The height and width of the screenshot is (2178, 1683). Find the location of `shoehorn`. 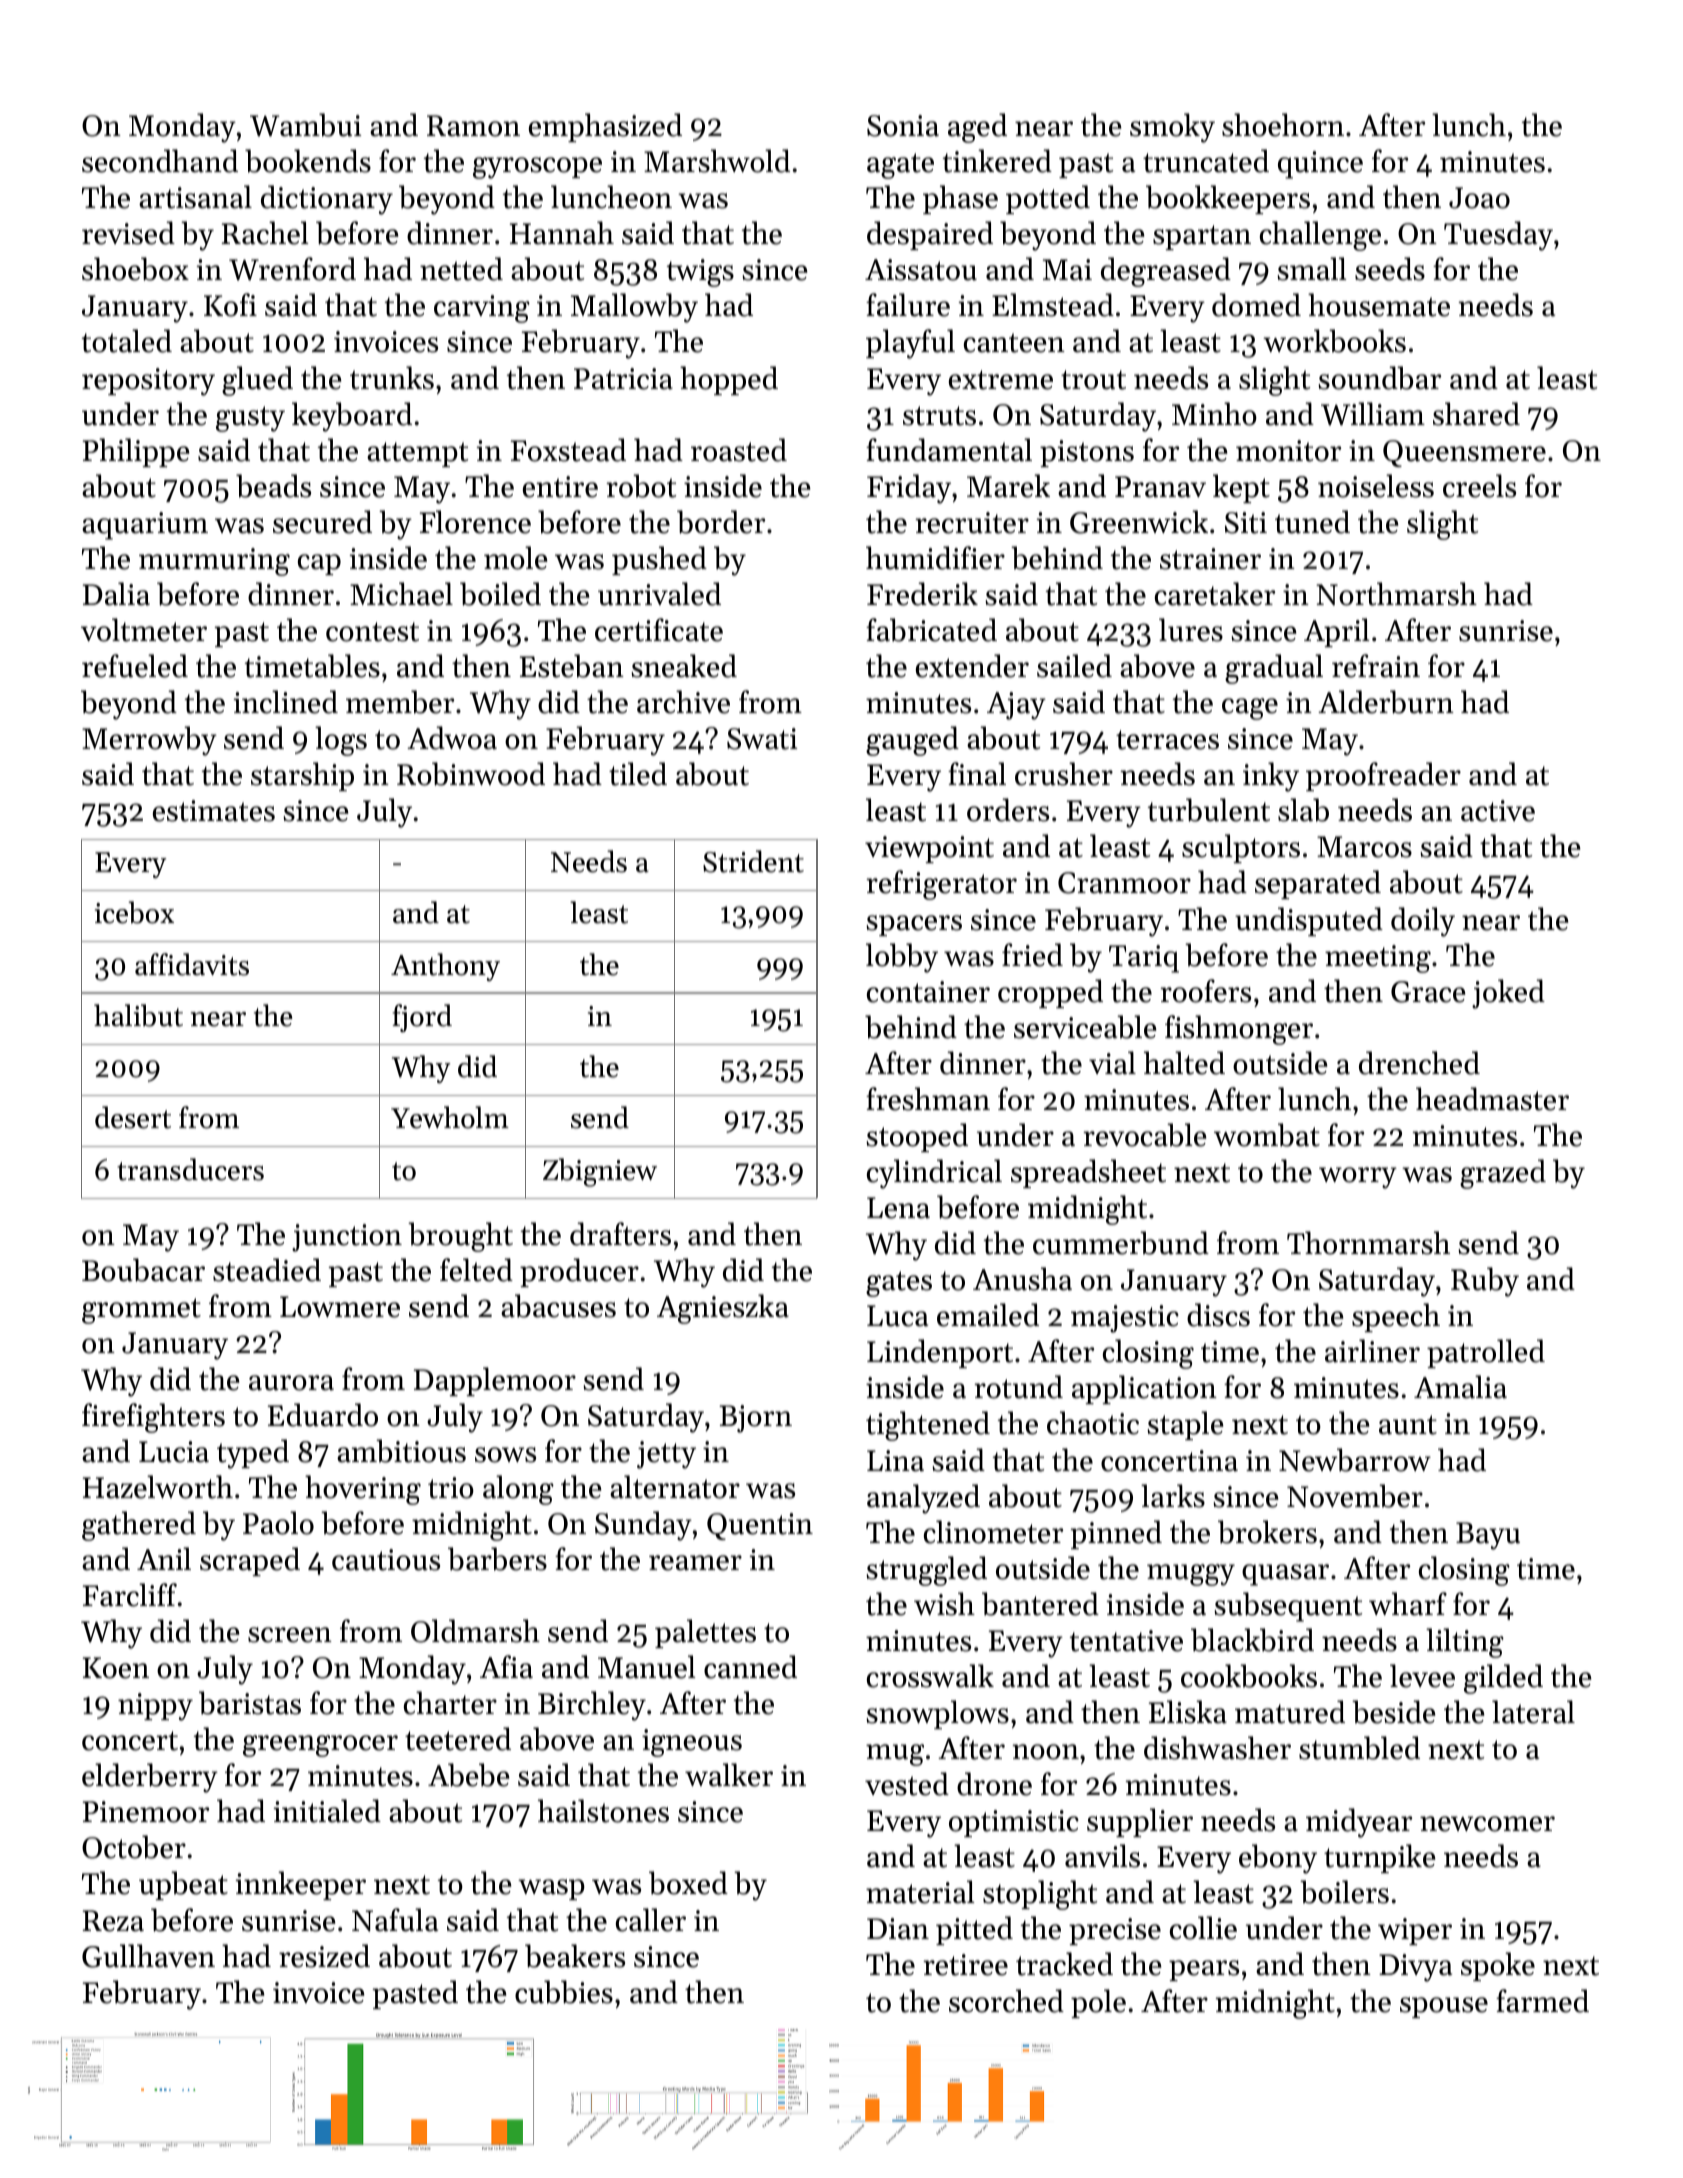

shoehorn is located at coordinates (1283, 125).
